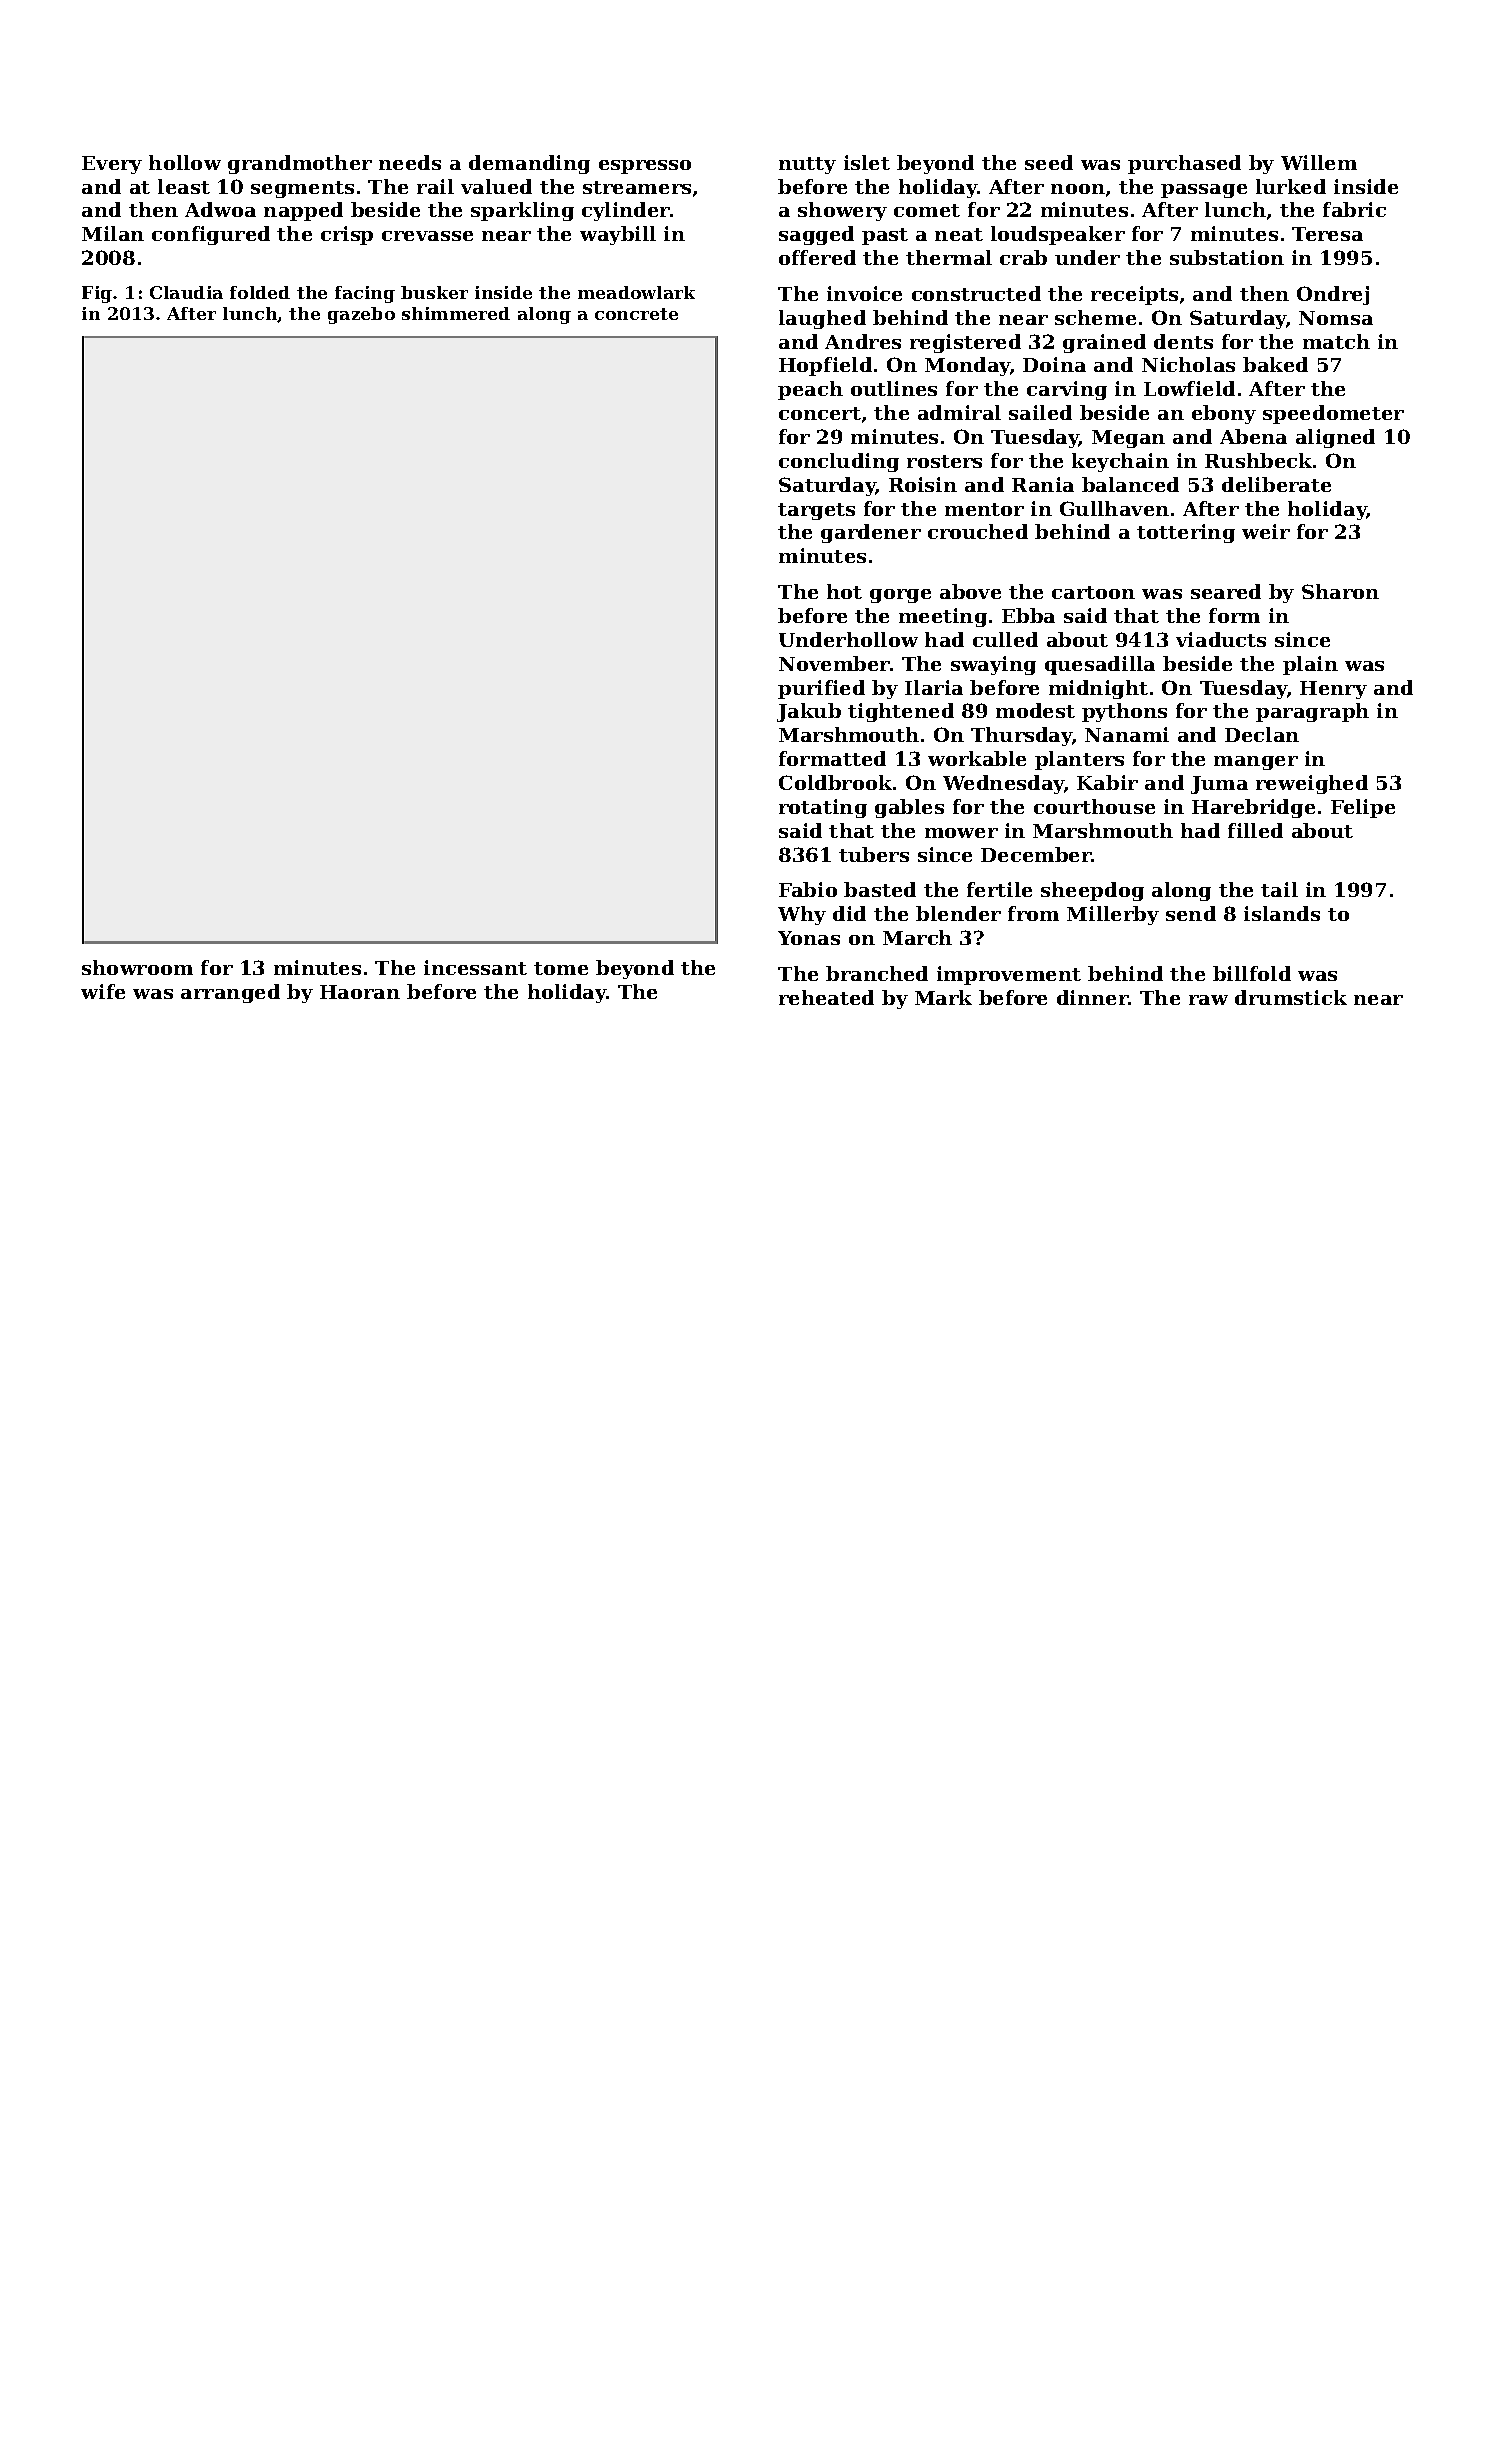 The height and width of the screenshot is (2464, 1496). Describe the element at coordinates (1049, 162) in the screenshot. I see `seed` at that location.
